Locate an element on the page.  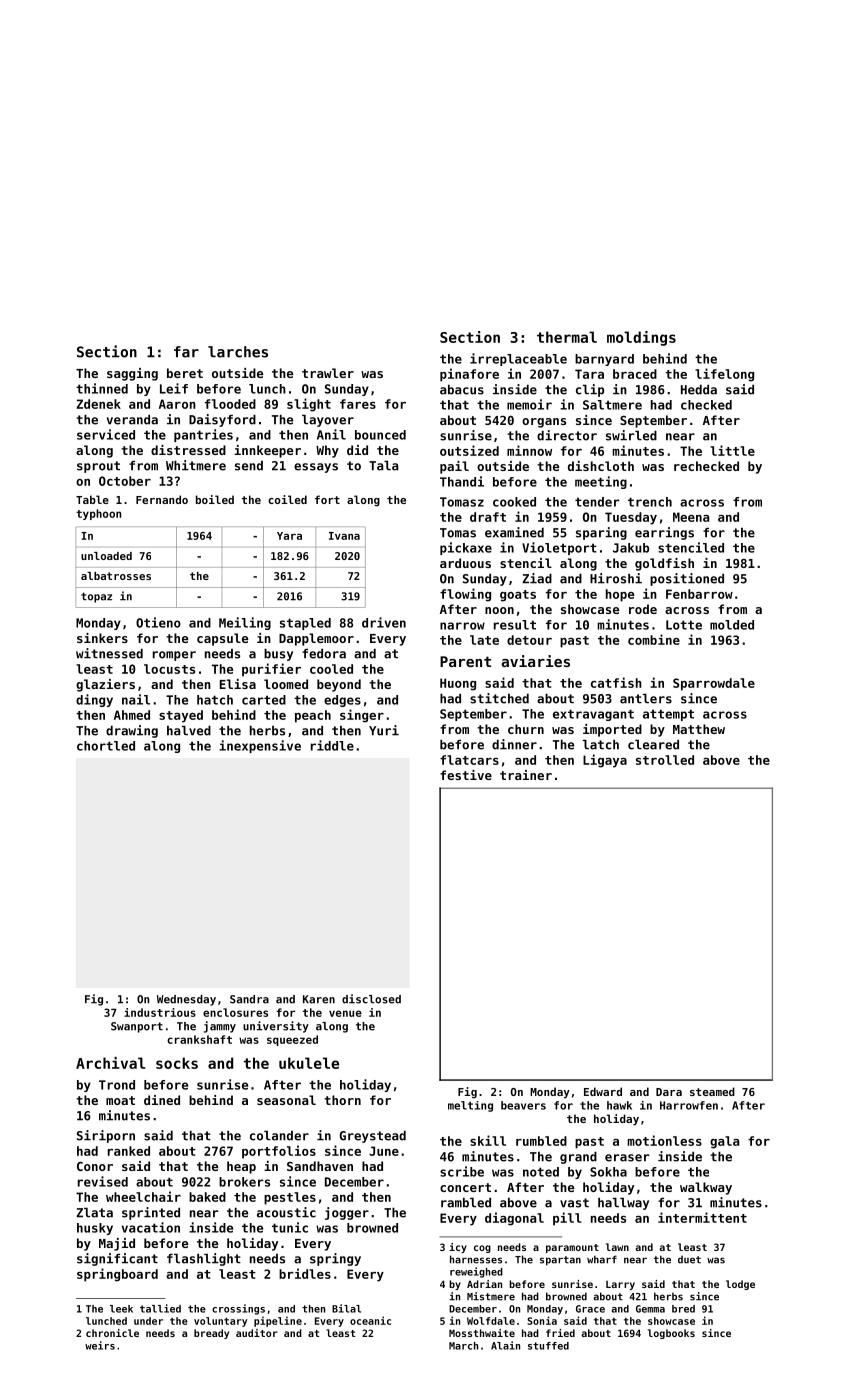
disclosed is located at coordinates (371, 999).
